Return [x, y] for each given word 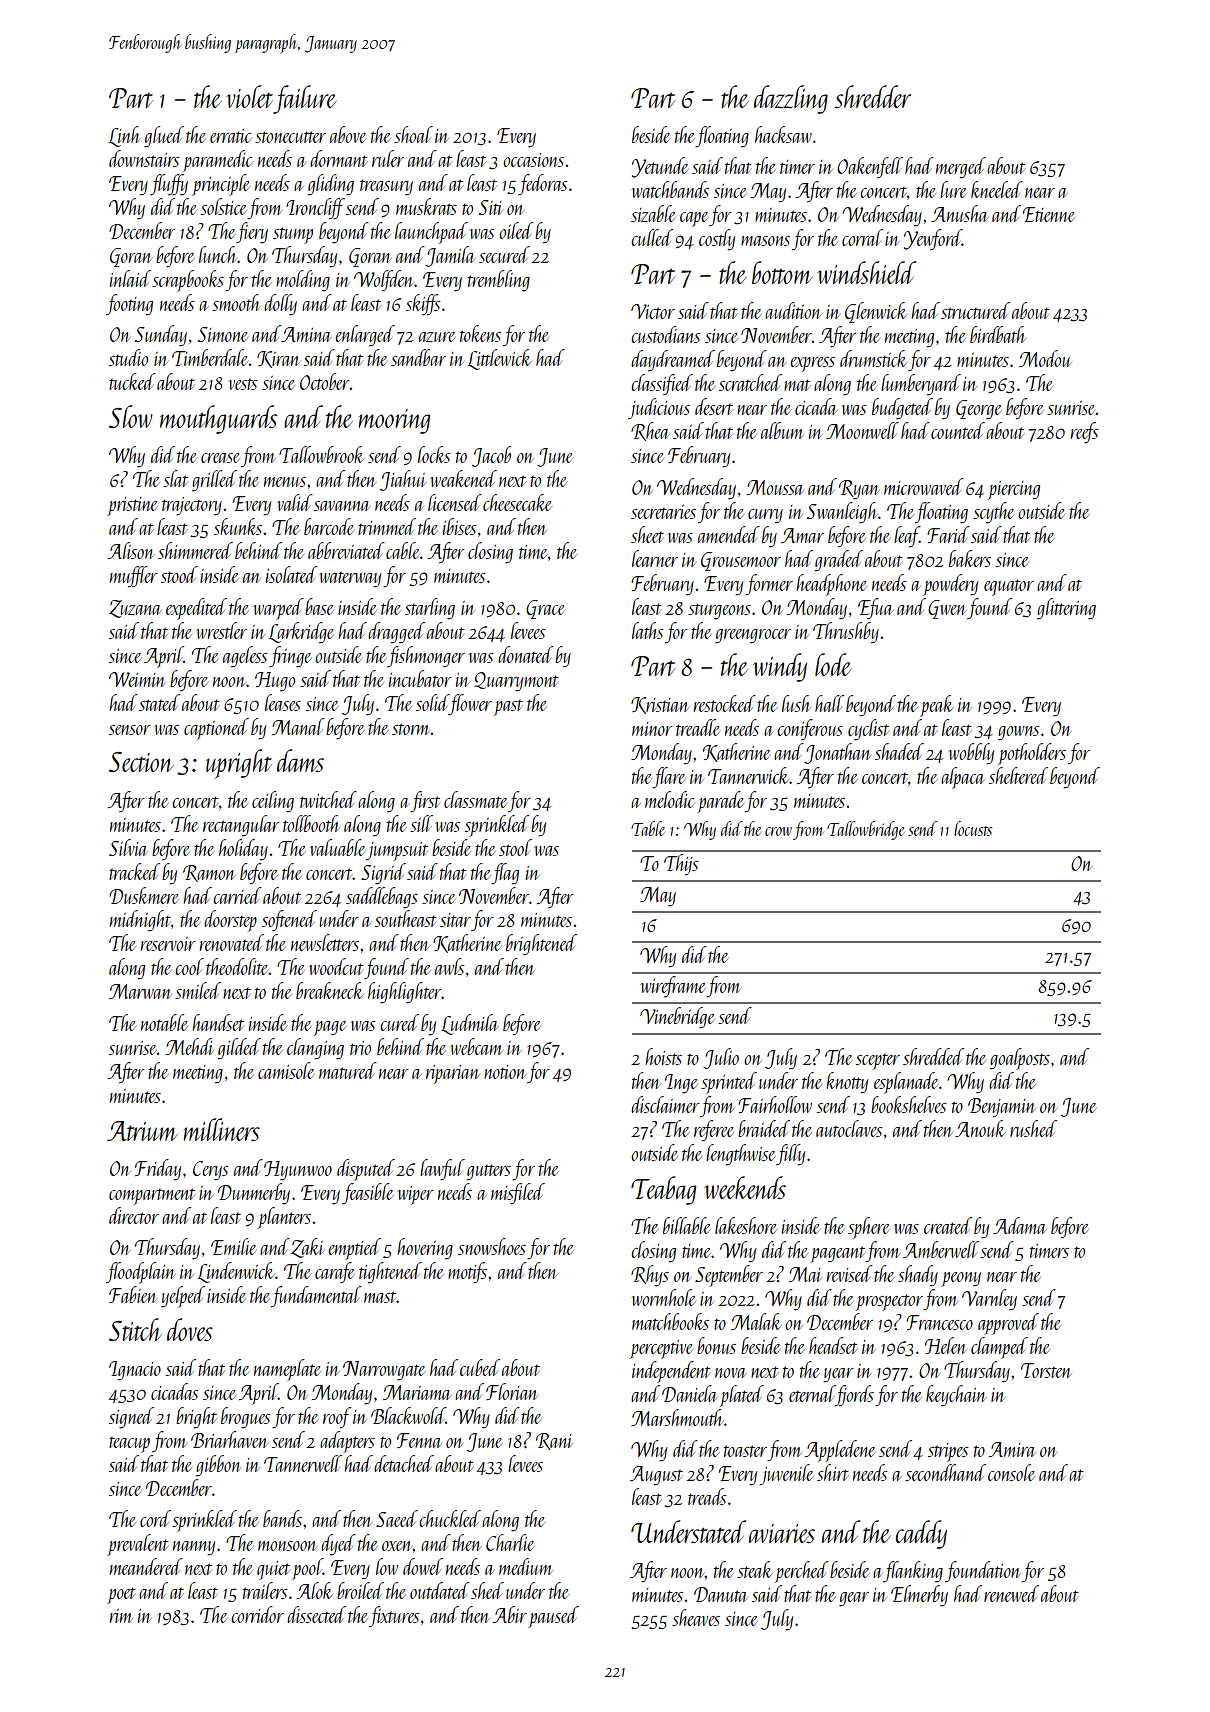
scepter [878, 1062]
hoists [664, 1056]
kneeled [997, 189]
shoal [413, 134]
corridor [257, 1614]
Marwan [140, 991]
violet [249, 96]
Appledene [840, 1451]
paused [553, 1617]
